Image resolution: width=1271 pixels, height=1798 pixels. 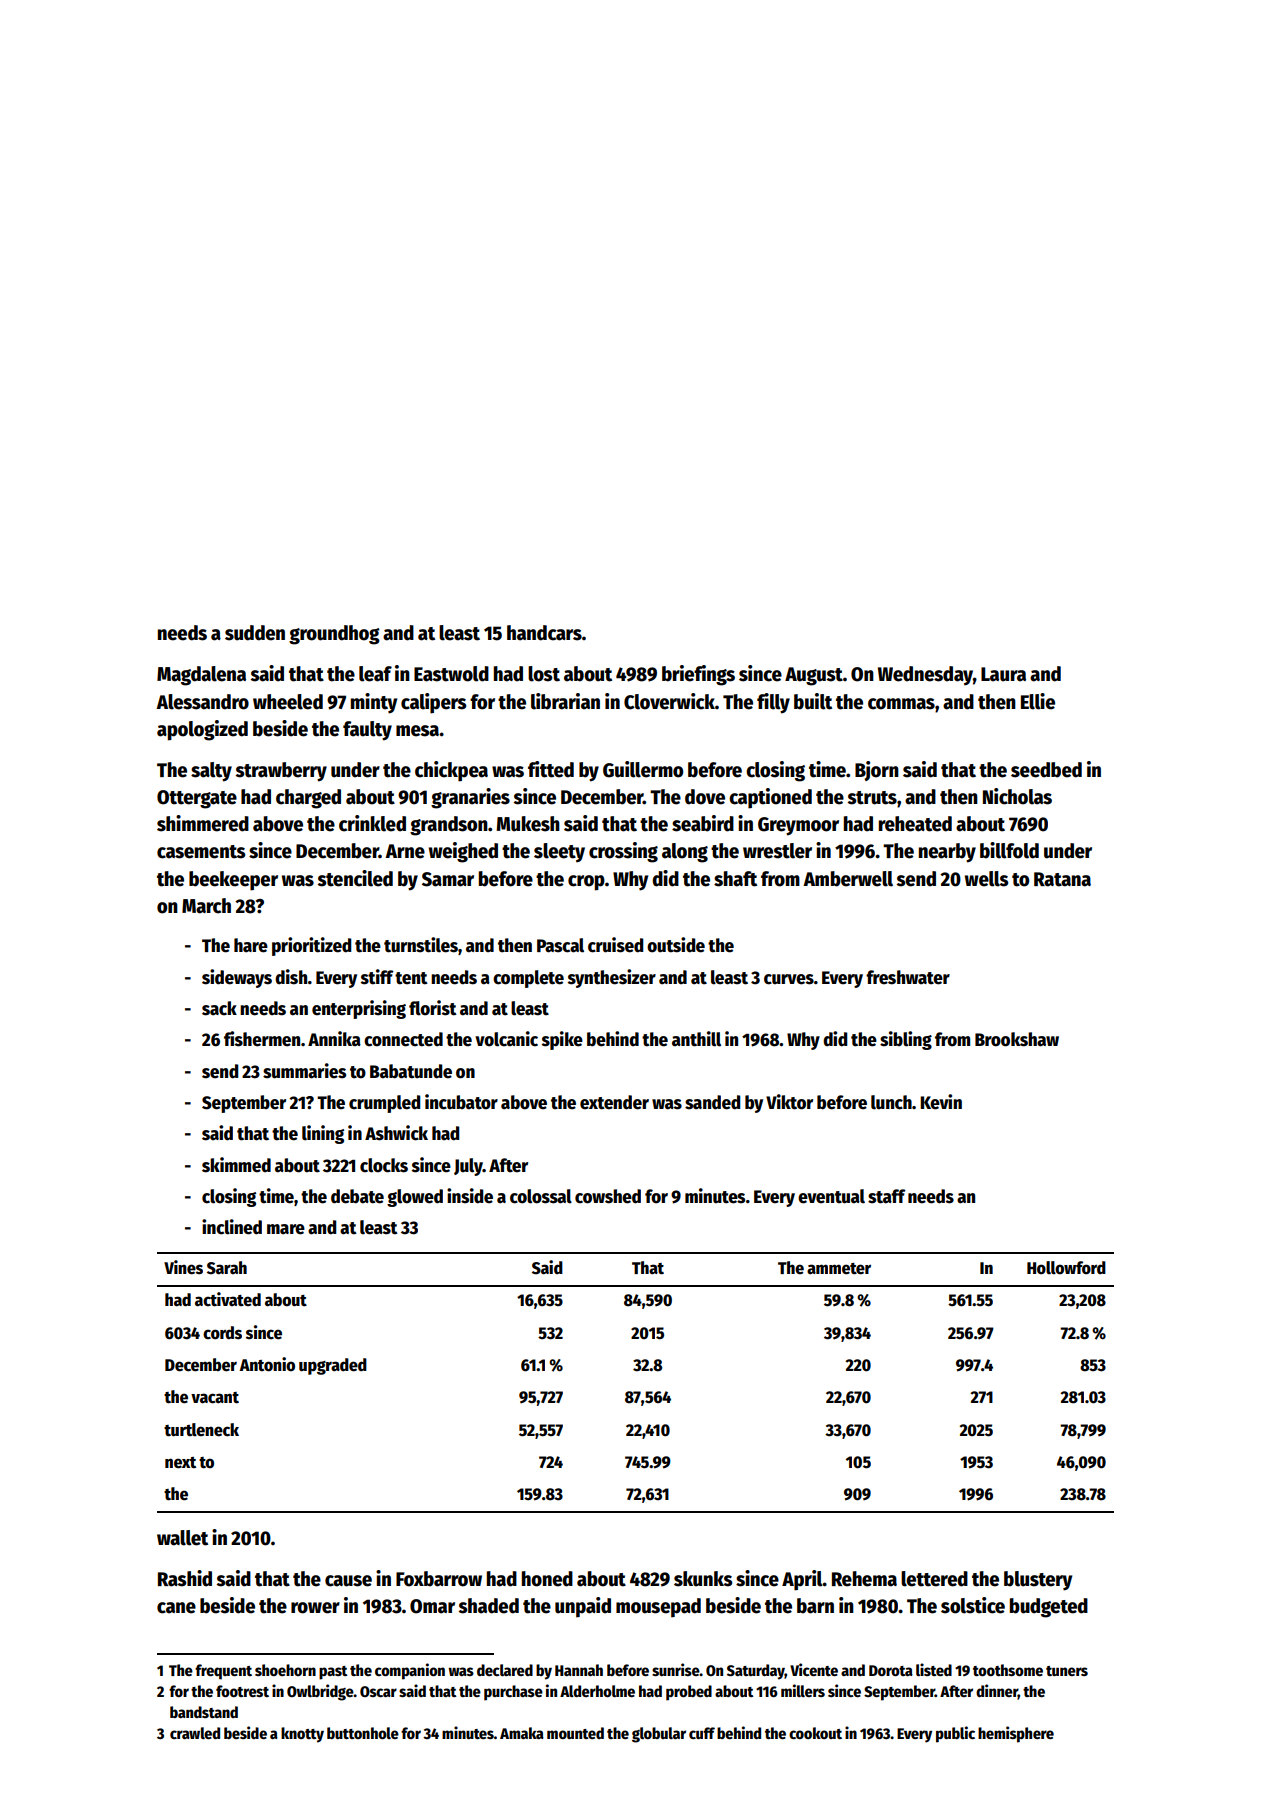 I want to click on anthill, so click(x=696, y=1039).
